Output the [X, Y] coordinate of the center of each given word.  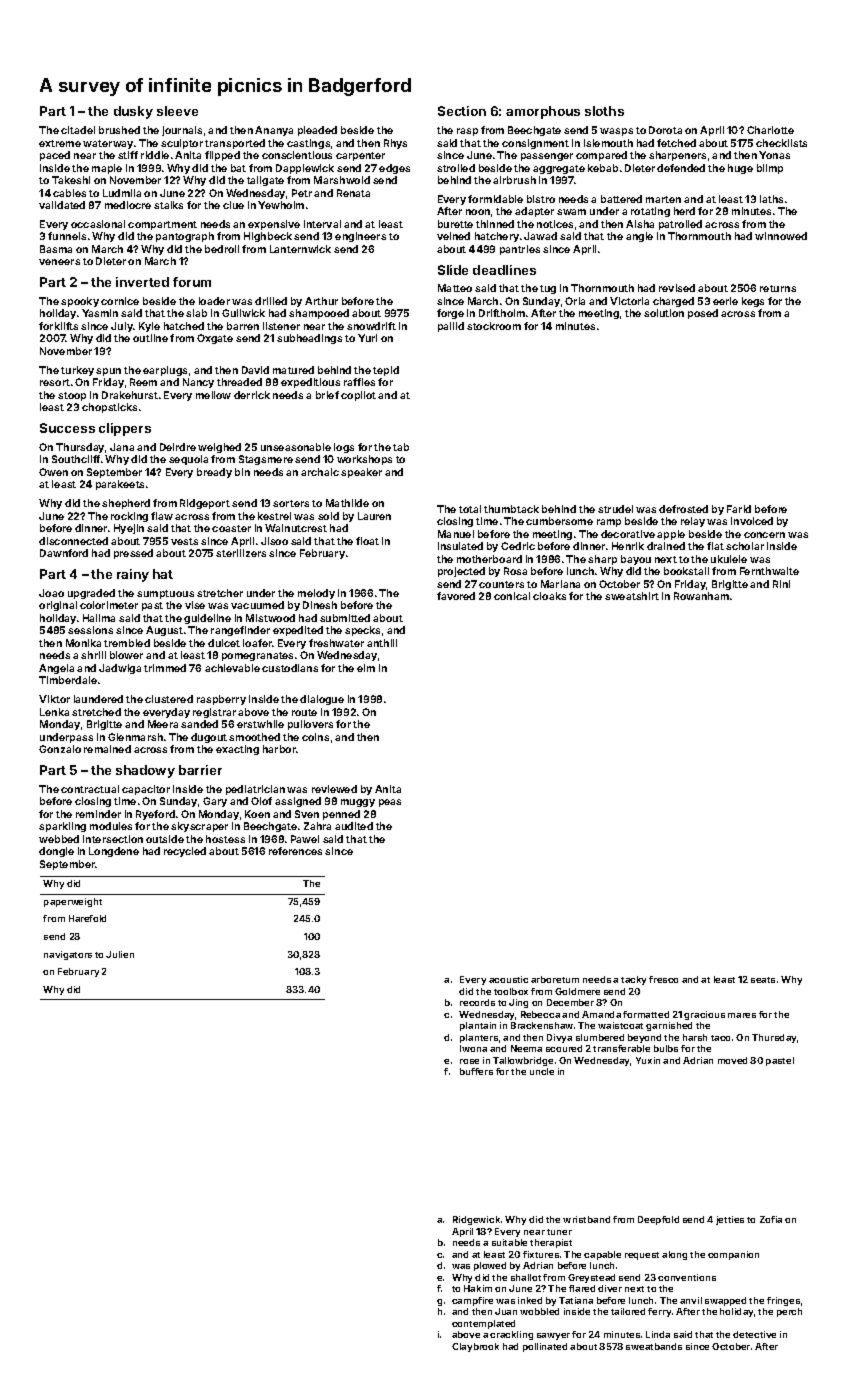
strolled [456, 168]
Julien [120, 954]
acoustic [508, 979]
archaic [320, 472]
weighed [219, 448]
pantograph [185, 237]
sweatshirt [632, 596]
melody [316, 594]
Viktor [54, 699]
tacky [633, 980]
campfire [472, 1301]
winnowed [781, 236]
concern [764, 535]
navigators [68, 955]
